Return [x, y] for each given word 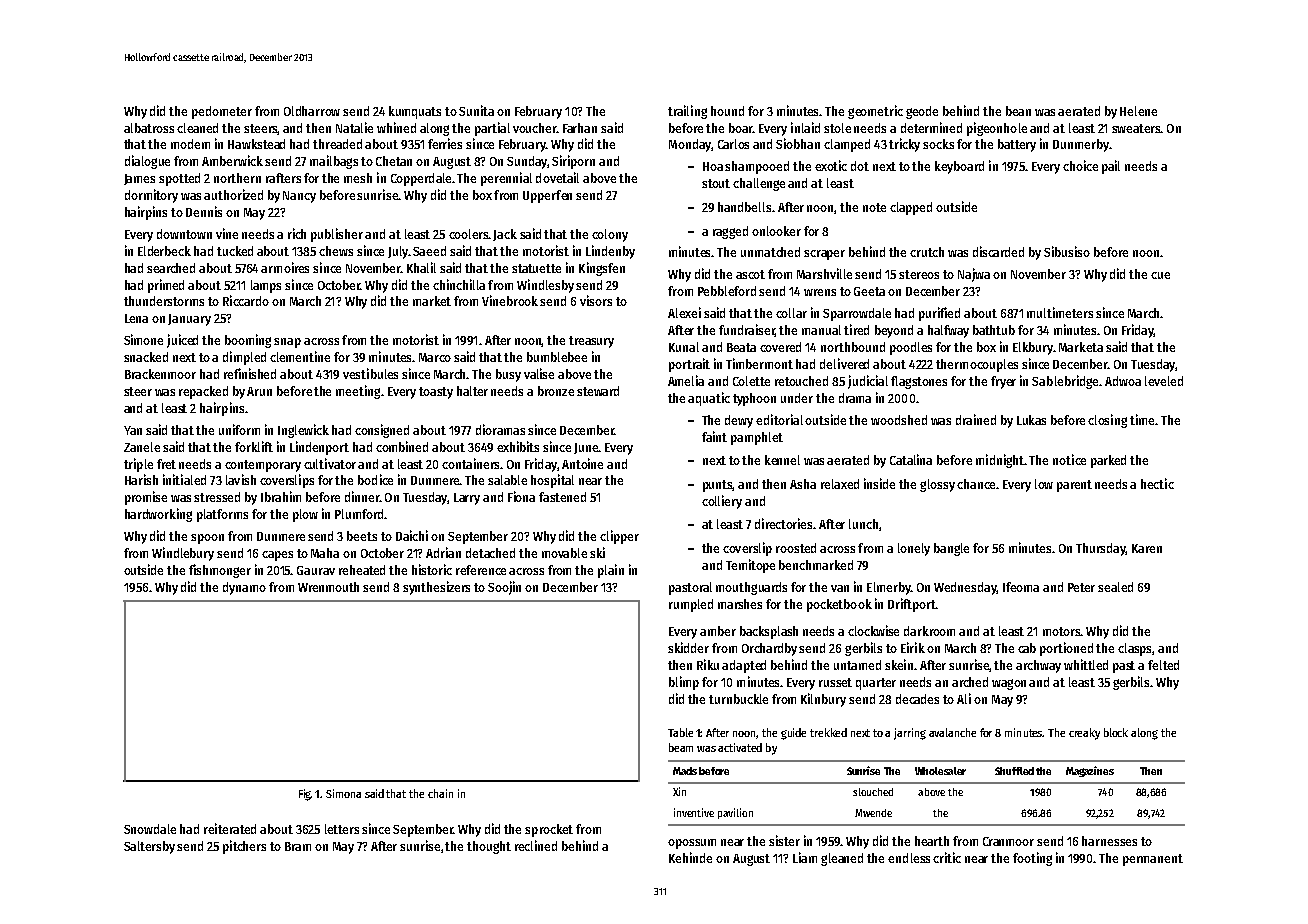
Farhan [580, 128]
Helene [1138, 111]
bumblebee [557, 357]
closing [1107, 421]
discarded [998, 251]
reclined [536, 845]
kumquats [415, 112]
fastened [562, 497]
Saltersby [149, 847]
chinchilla [459, 284]
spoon [207, 539]
